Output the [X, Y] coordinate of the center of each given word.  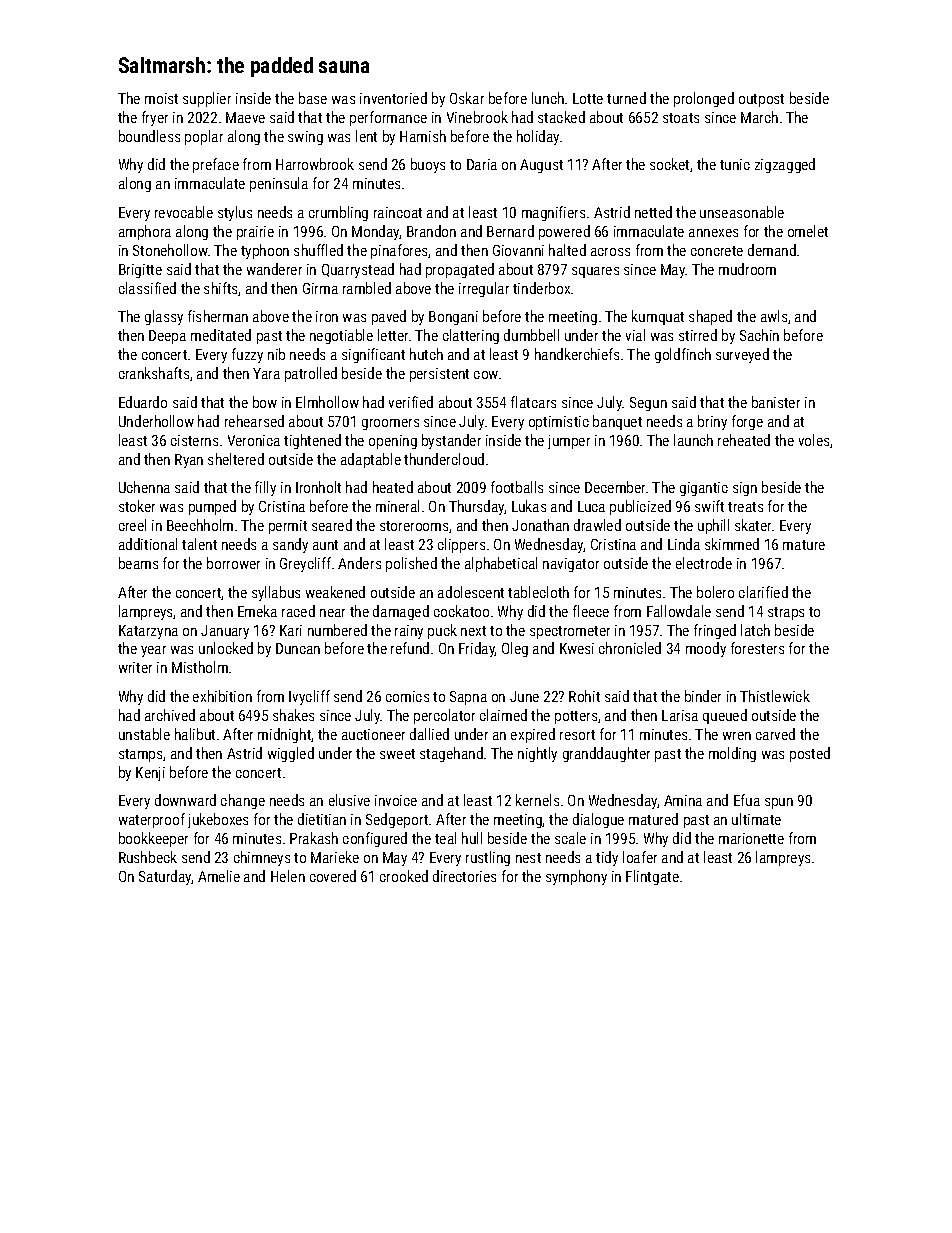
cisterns [194, 440]
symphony [576, 877]
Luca [591, 506]
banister [776, 402]
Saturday [165, 877]
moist [161, 98]
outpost [761, 100]
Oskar [467, 98]
